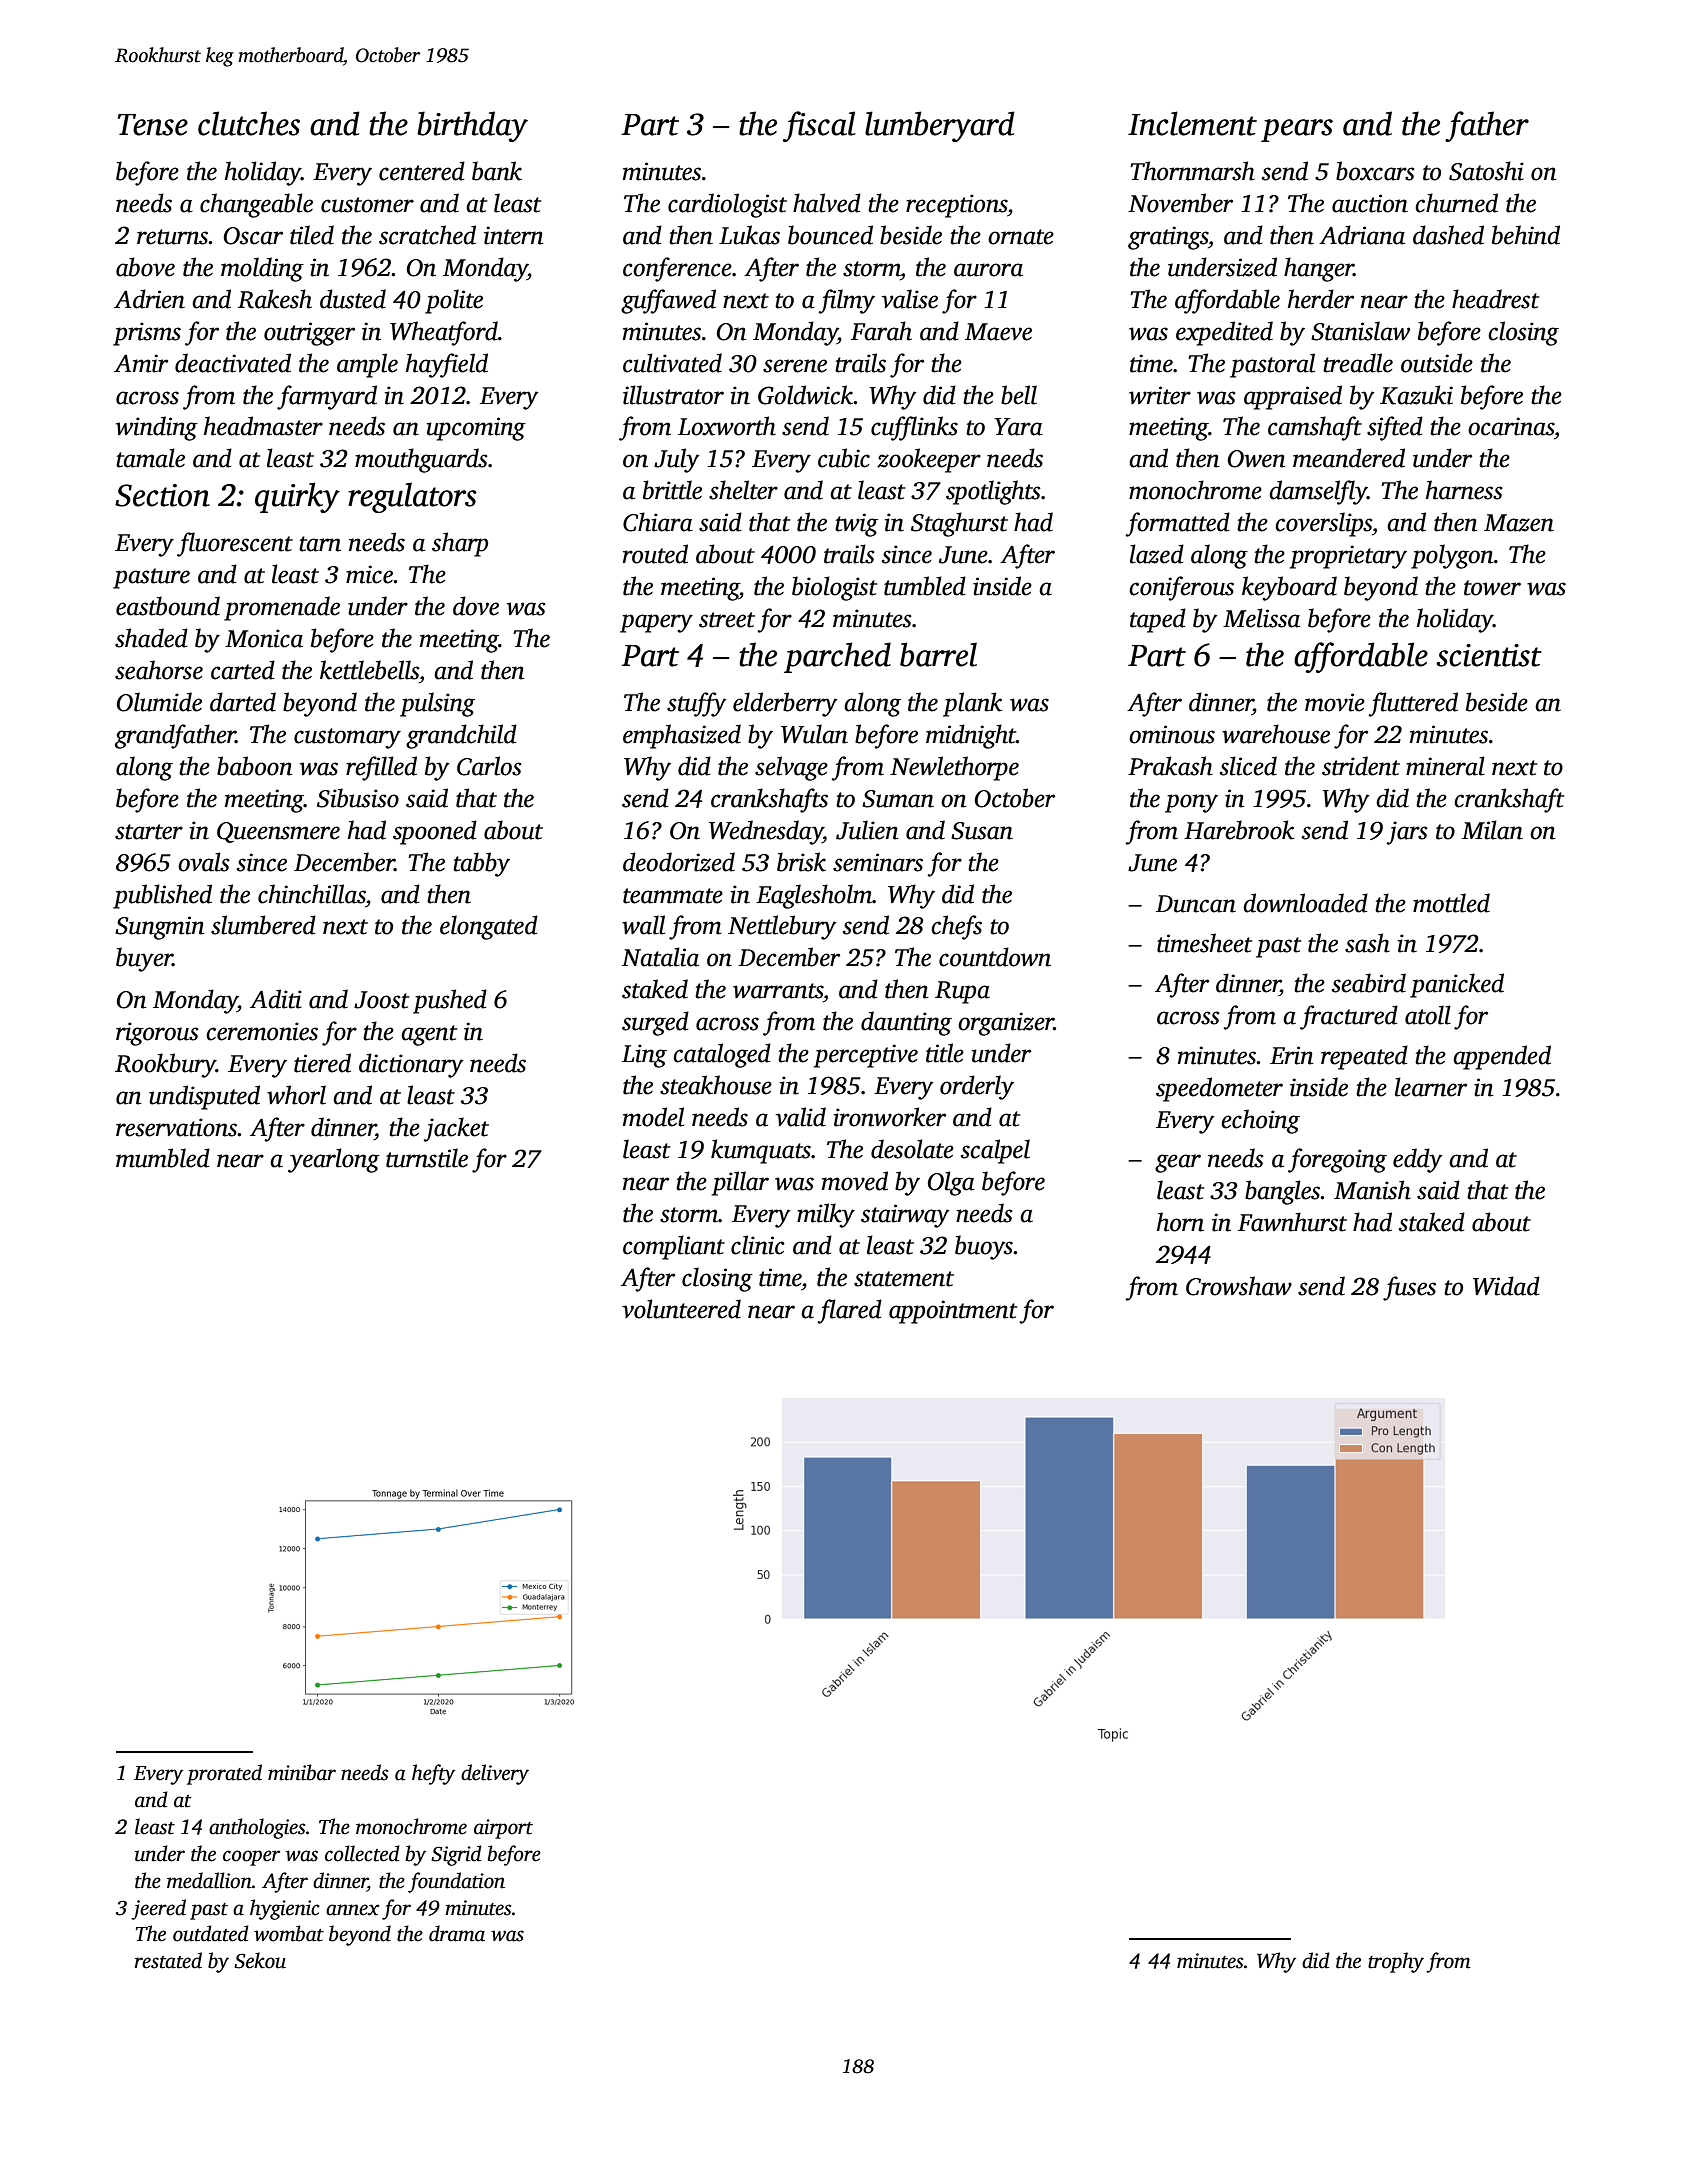 The width and height of the page is (1683, 2178). What do you see at coordinates (827, 203) in the page?
I see `halved` at bounding box center [827, 203].
